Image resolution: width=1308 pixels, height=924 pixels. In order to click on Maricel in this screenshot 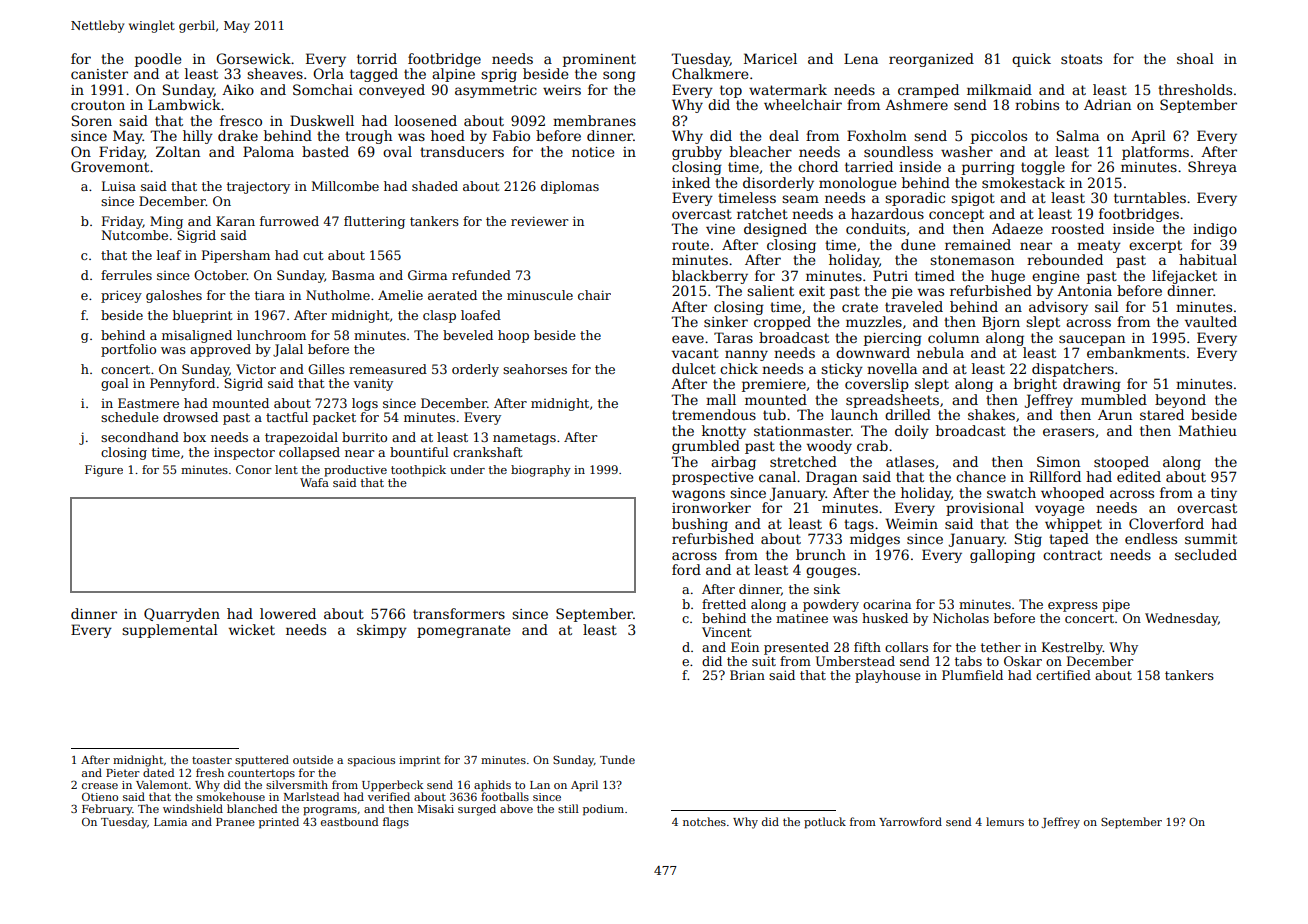, I will do `click(770, 58)`.
